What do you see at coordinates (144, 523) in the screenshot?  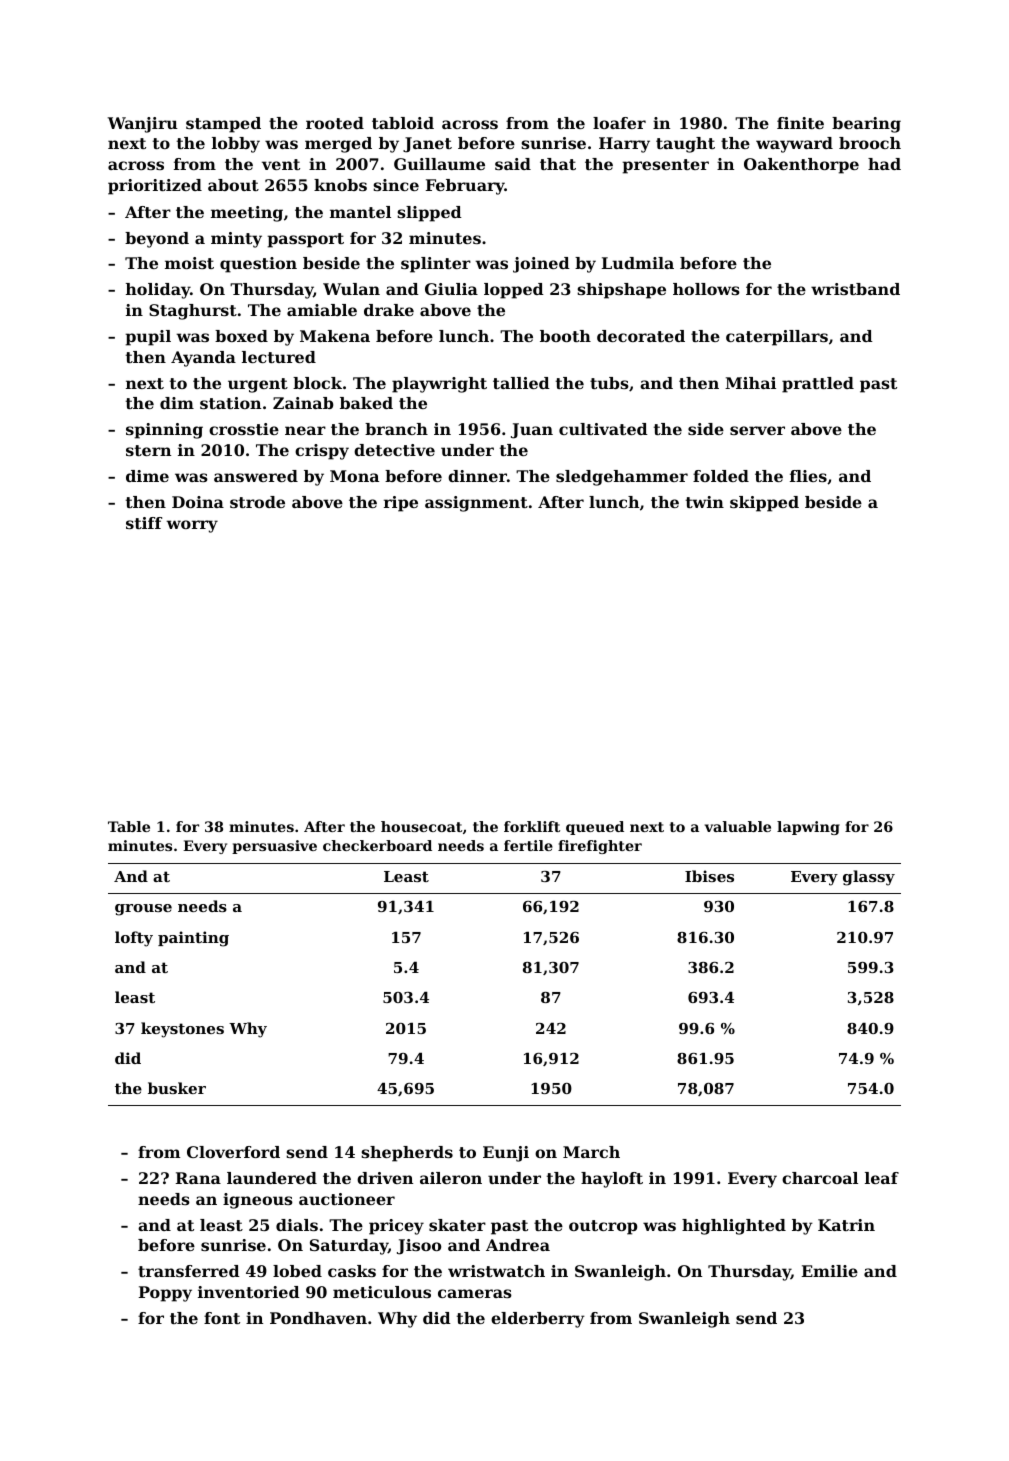 I see `stiff` at bounding box center [144, 523].
